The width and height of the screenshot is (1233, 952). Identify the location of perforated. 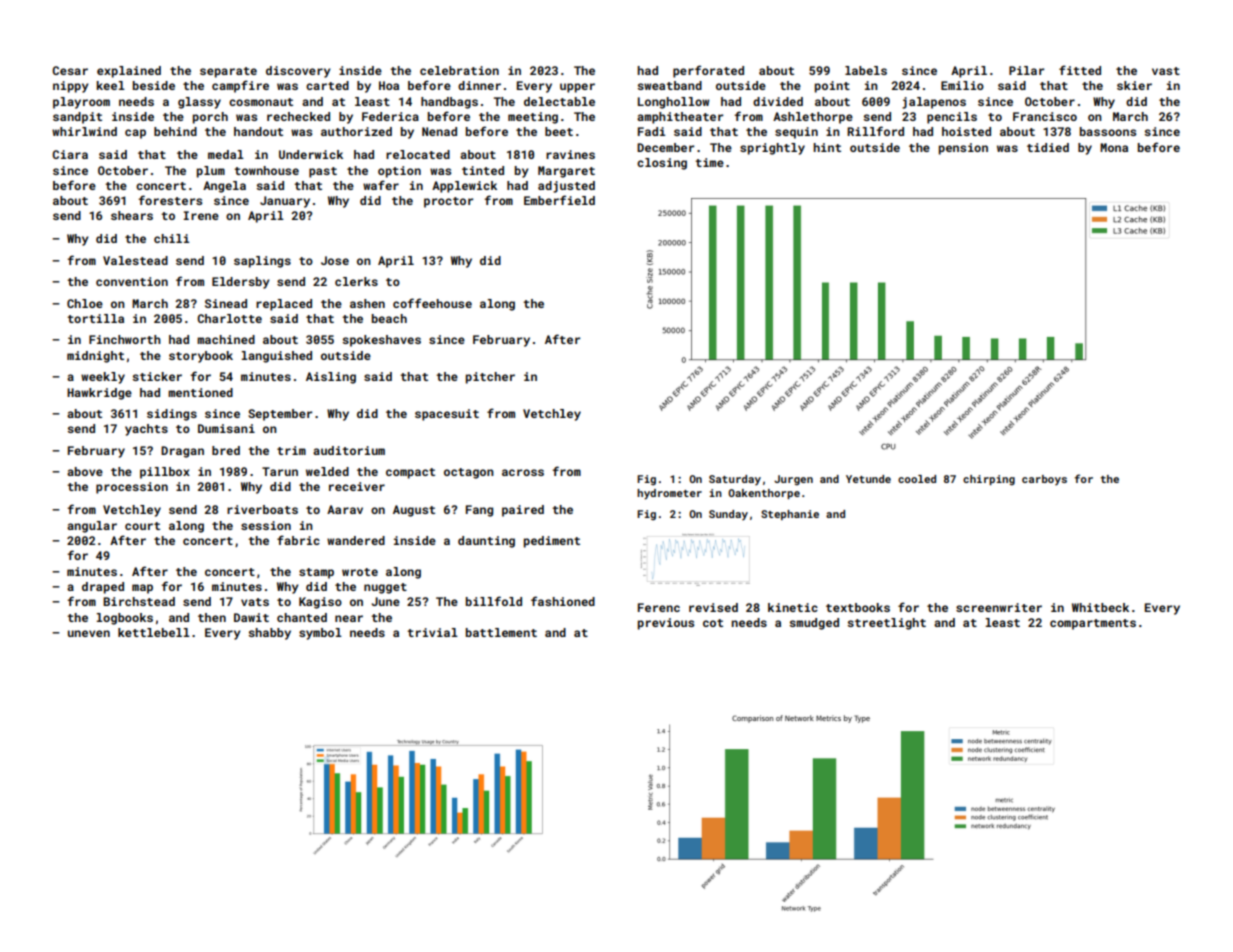
(708, 71).
